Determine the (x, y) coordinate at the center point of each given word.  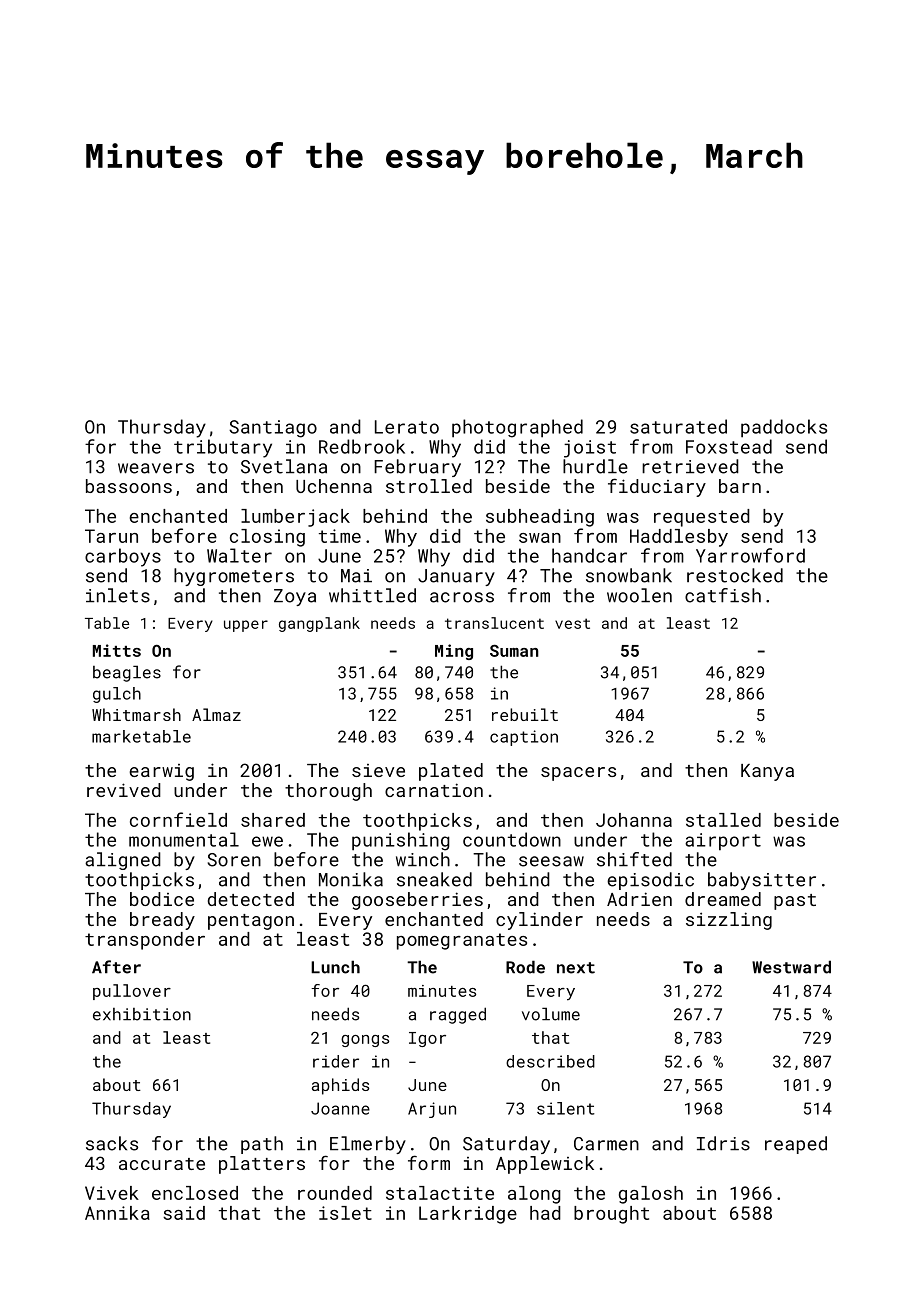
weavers (156, 468)
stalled (723, 820)
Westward (791, 967)
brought (611, 1215)
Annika (117, 1213)
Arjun (432, 1110)
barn (740, 486)
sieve (378, 770)
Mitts (117, 650)
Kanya (767, 772)
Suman (514, 650)
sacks (112, 1143)
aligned (123, 861)
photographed (517, 428)
